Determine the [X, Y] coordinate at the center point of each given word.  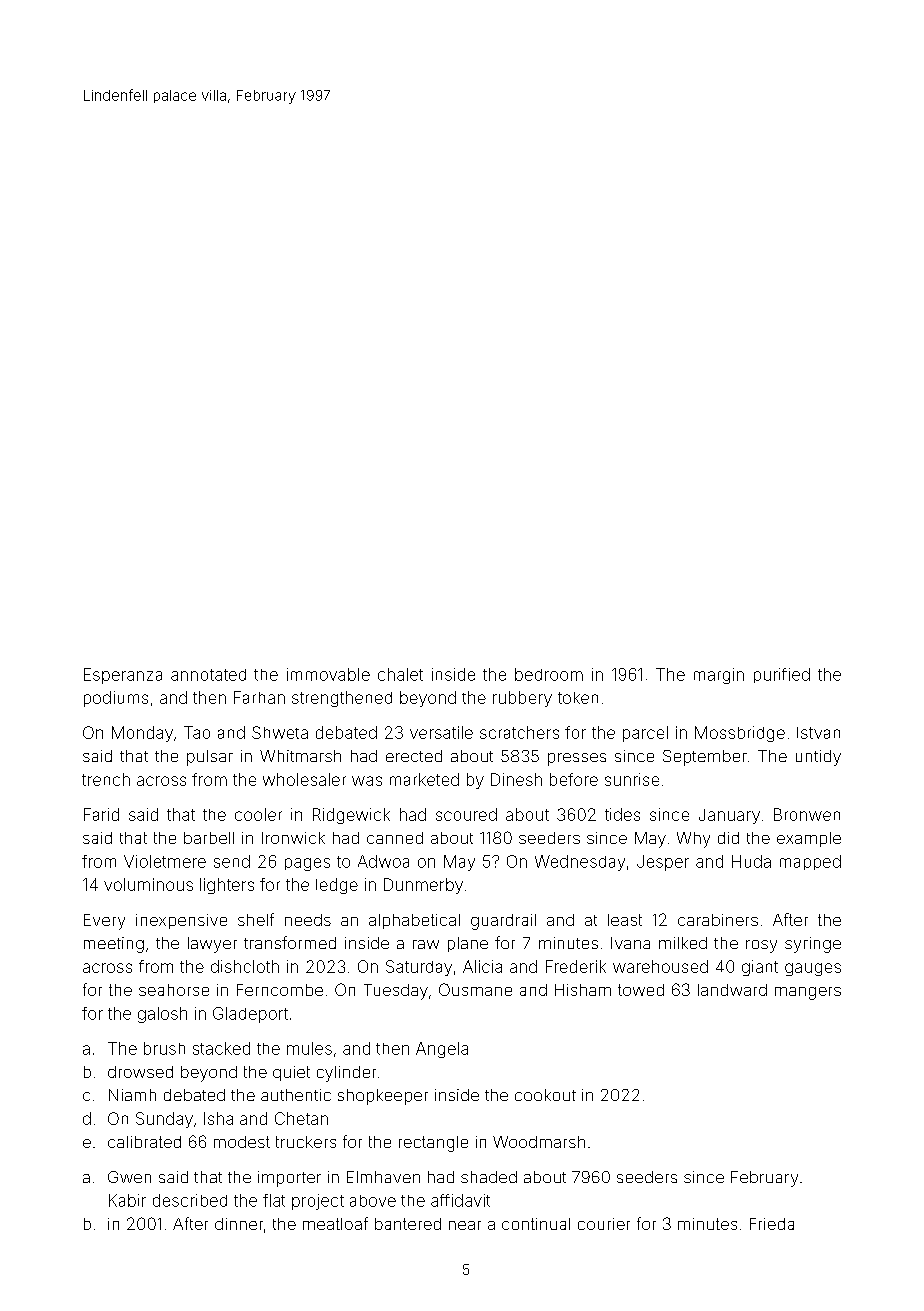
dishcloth [245, 966]
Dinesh [516, 779]
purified [782, 675]
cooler [258, 814]
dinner [239, 1224]
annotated [208, 675]
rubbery [522, 699]
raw [426, 944]
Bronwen [807, 814]
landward [732, 990]
